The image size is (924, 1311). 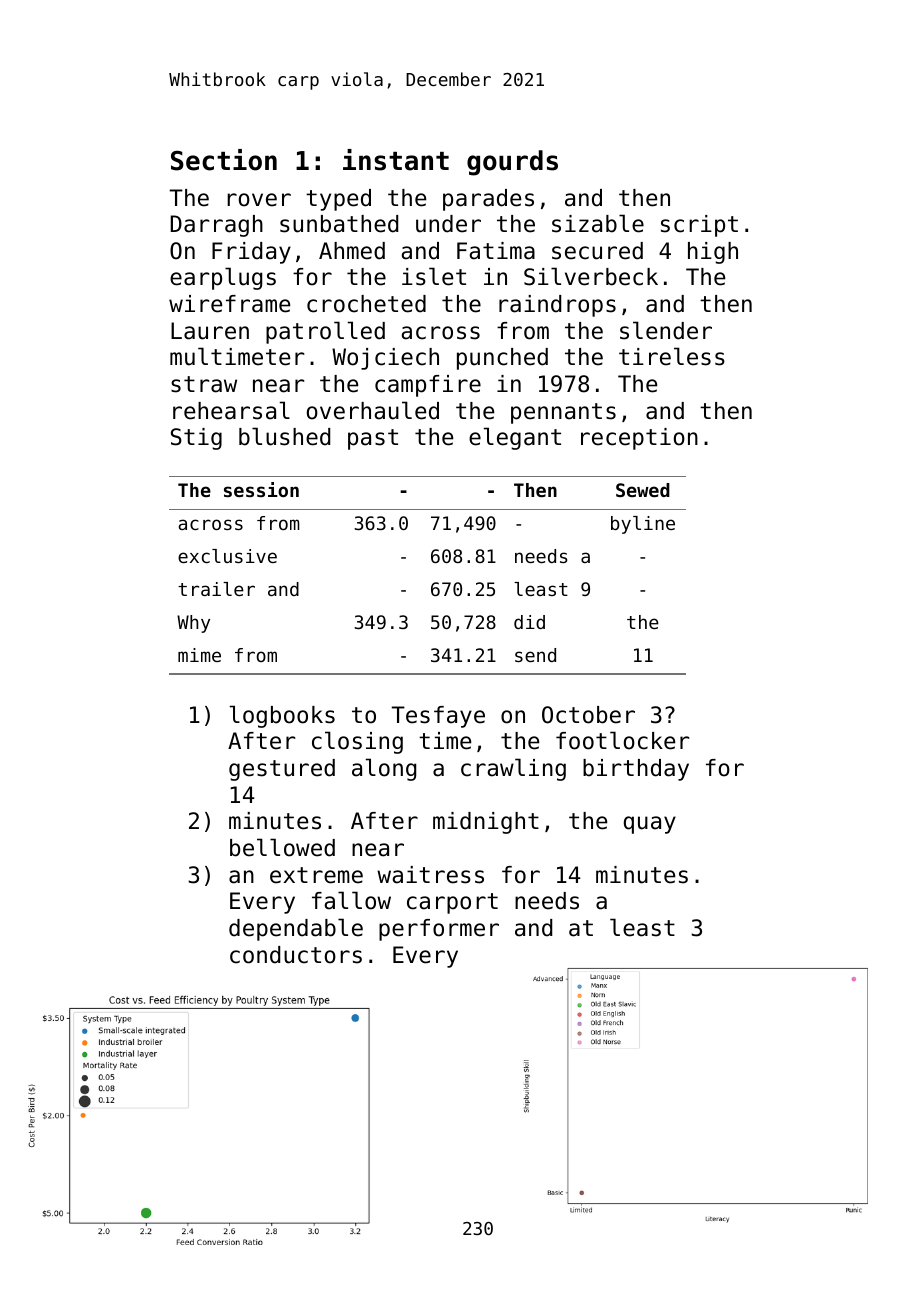 What do you see at coordinates (639, 439) in the screenshot?
I see `reception` at bounding box center [639, 439].
